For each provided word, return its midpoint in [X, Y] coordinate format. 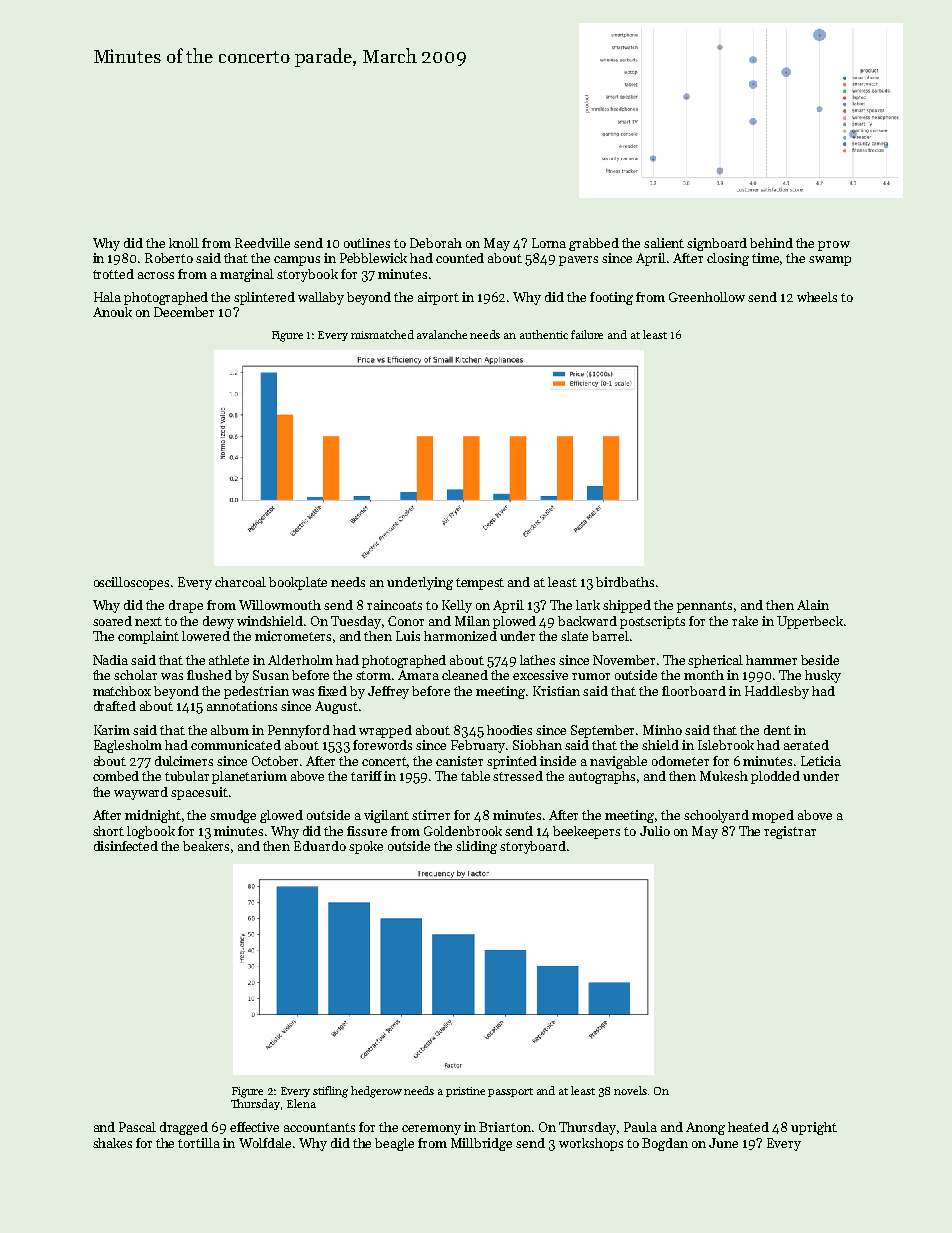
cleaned [465, 675]
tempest [480, 584]
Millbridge [481, 1144]
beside [820, 660]
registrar [790, 832]
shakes [112, 1143]
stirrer [431, 815]
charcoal [240, 582]
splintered [264, 298]
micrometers [293, 636]
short [108, 831]
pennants [704, 607]
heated [748, 1127]
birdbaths [625, 582]
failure [587, 334]
